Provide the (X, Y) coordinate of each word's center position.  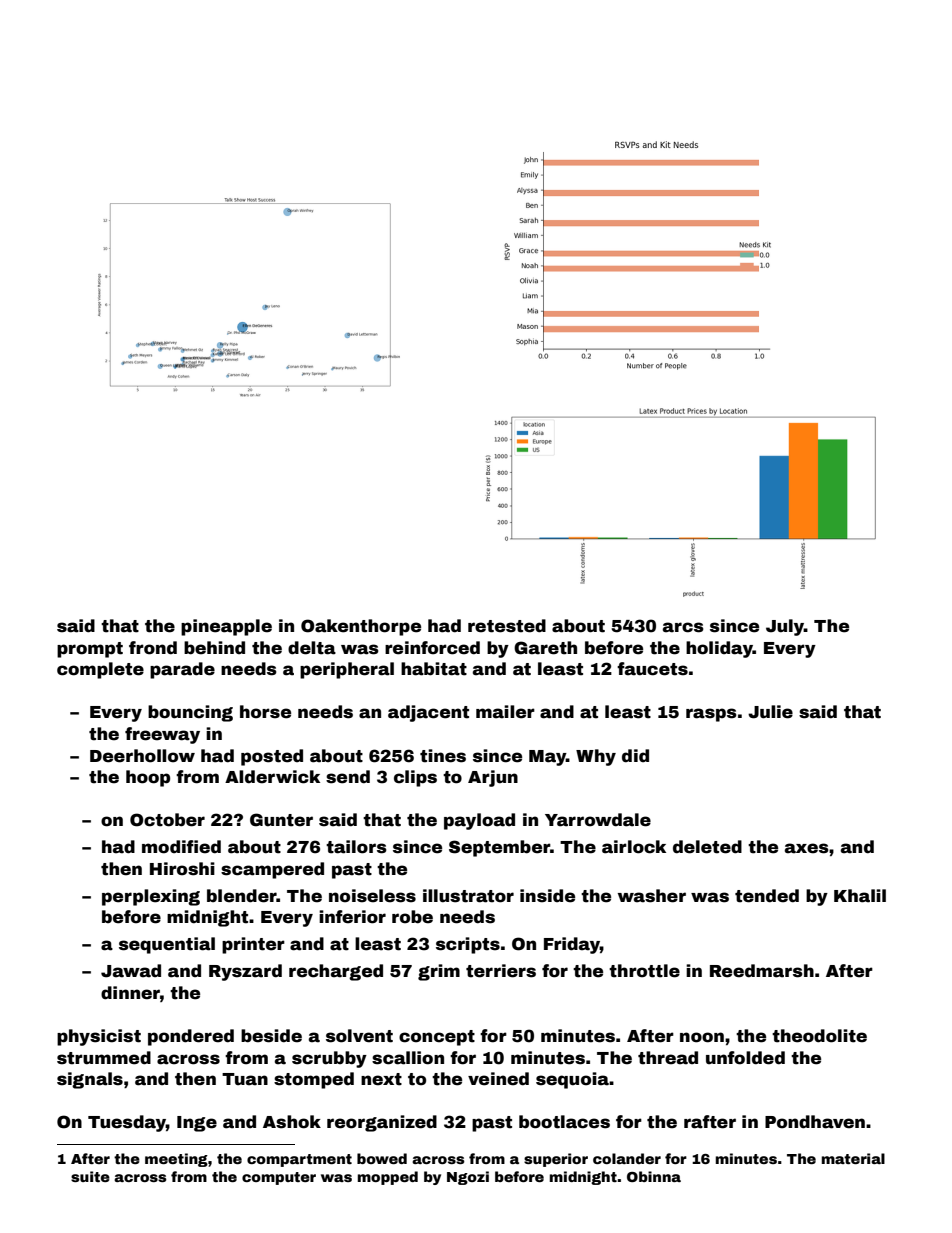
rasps (711, 715)
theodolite (819, 1036)
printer (253, 945)
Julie (770, 712)
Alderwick (272, 777)
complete (100, 670)
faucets (652, 669)
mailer (505, 712)
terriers (501, 971)
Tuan (245, 1079)
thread (668, 1058)
